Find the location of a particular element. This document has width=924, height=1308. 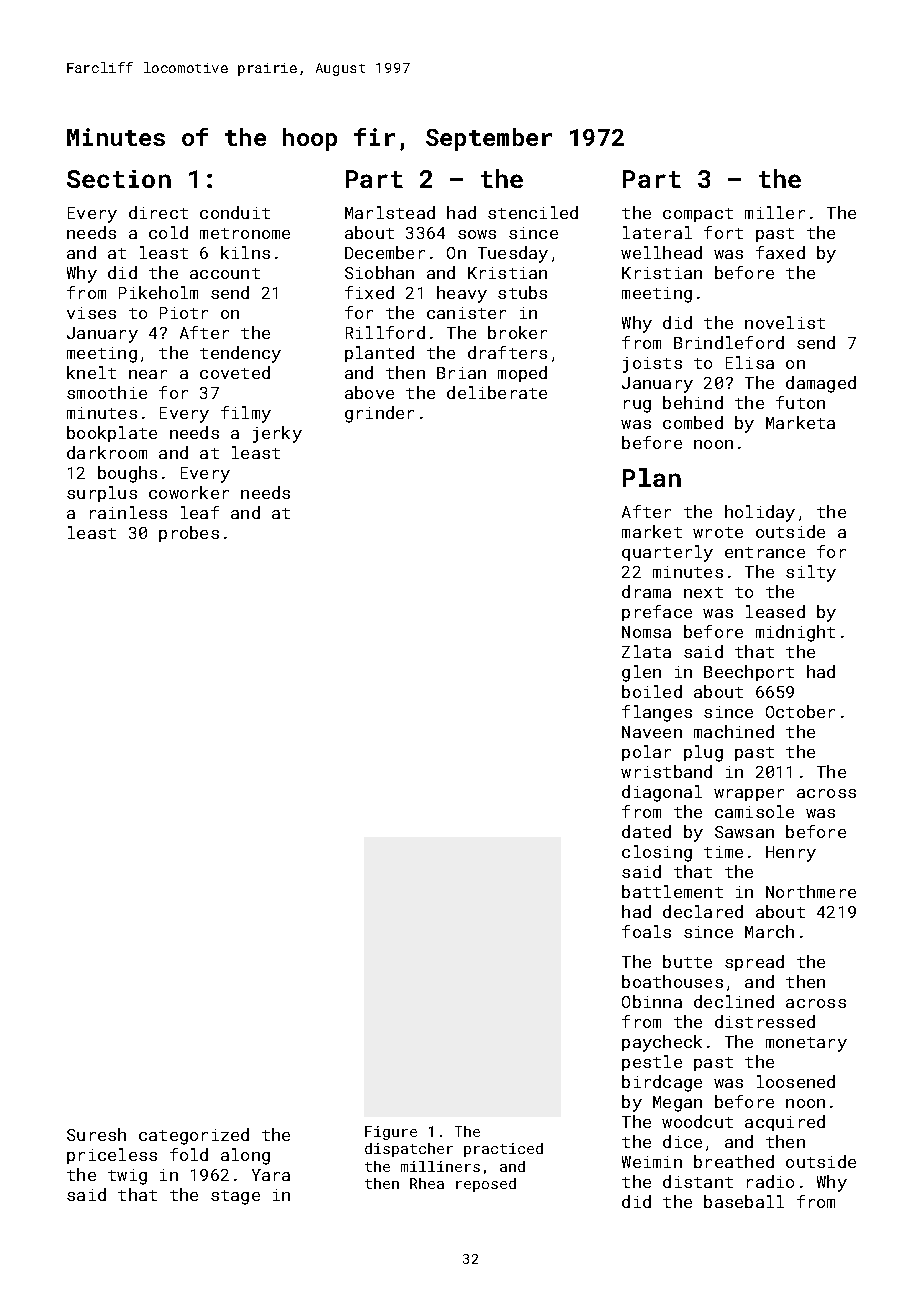

dated is located at coordinates (646, 831).
